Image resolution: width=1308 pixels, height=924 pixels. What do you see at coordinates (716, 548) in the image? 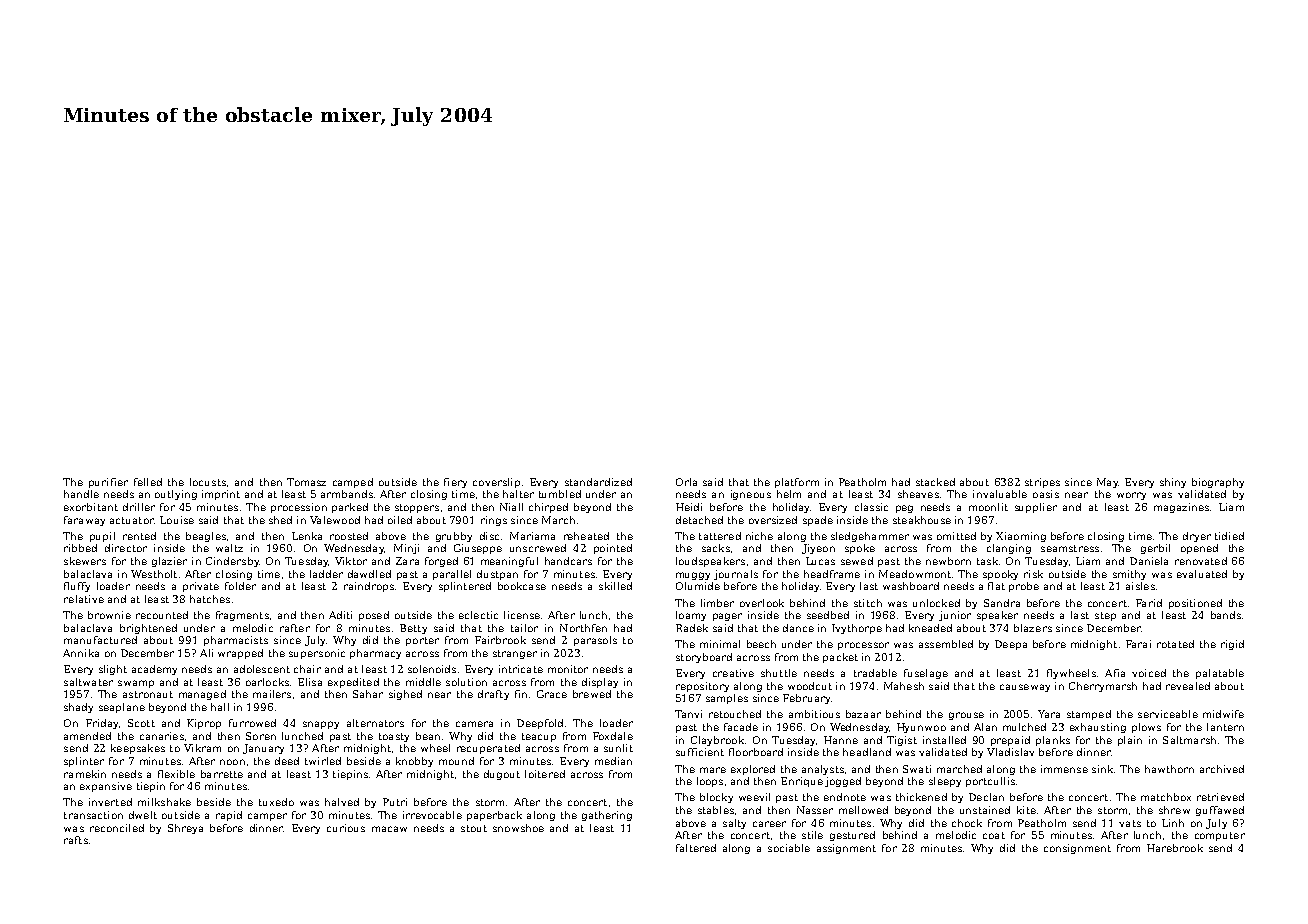
I see `sacks` at bounding box center [716, 548].
